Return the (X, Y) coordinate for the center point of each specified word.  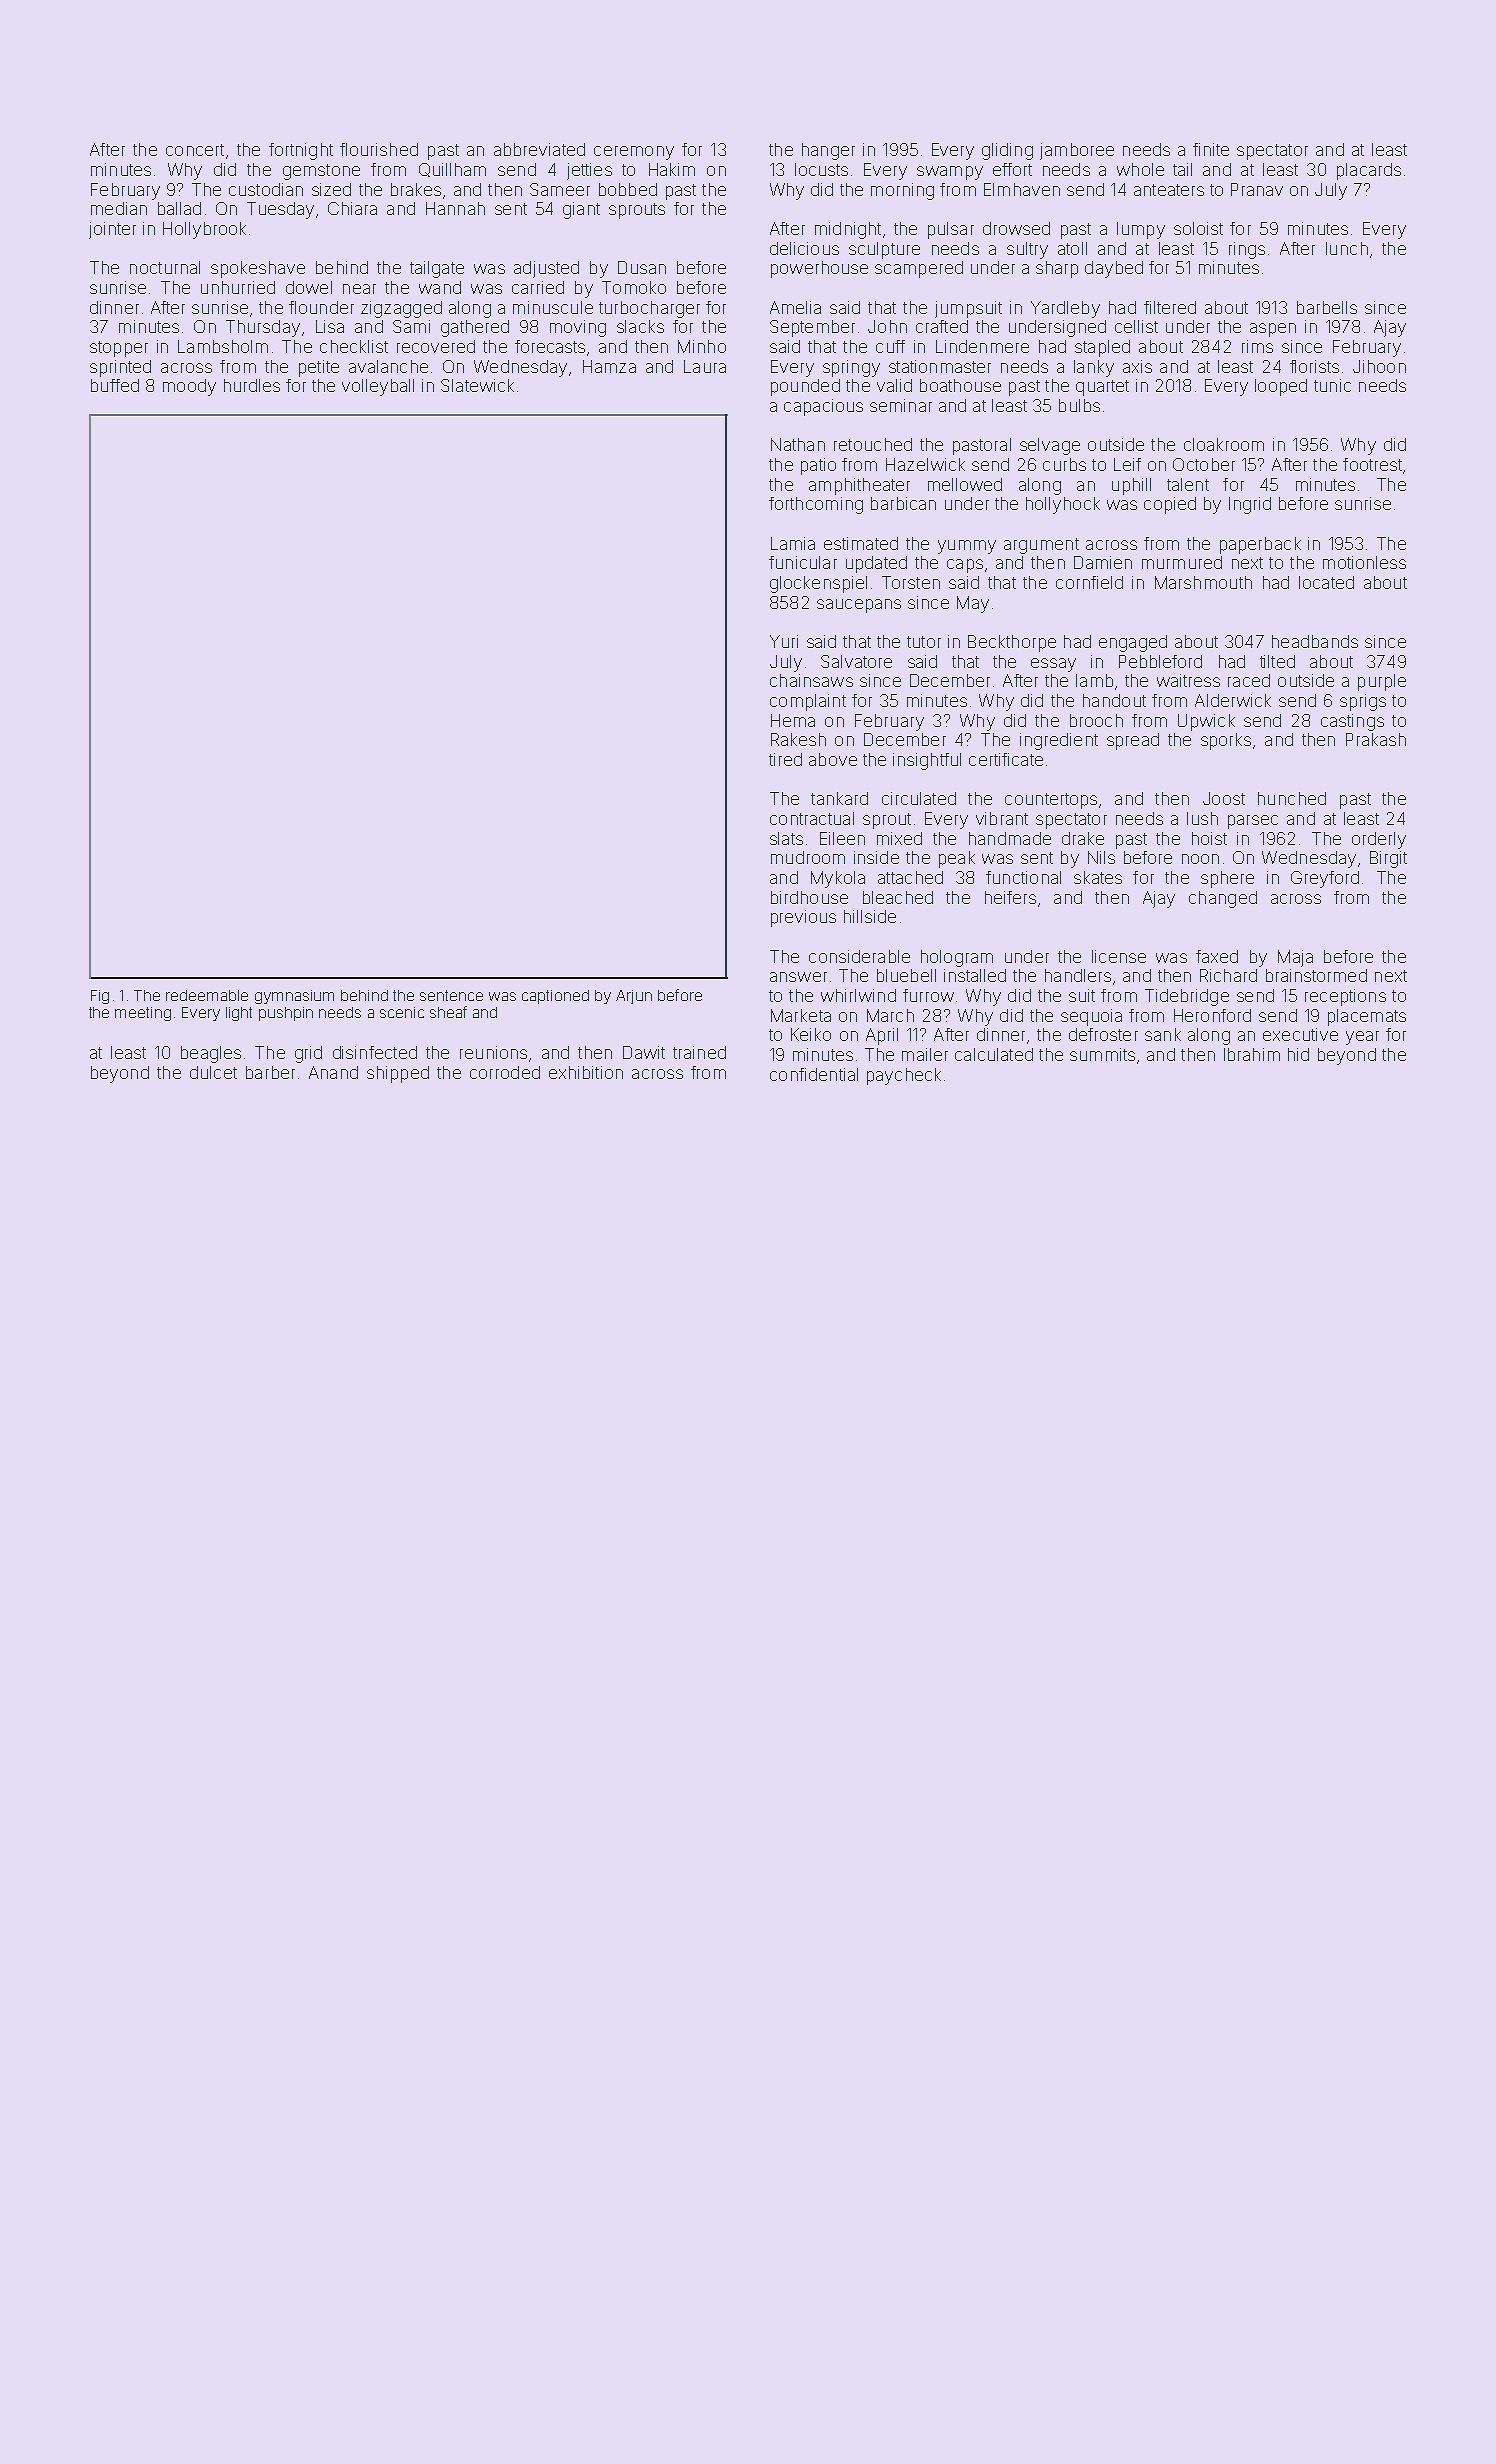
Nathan (798, 444)
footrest (1372, 464)
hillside (870, 916)
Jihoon (1379, 366)
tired (785, 759)
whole (1140, 169)
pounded (805, 387)
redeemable (207, 995)
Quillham (452, 170)
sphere (1227, 879)
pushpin (286, 1014)
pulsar (951, 230)
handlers (1078, 975)
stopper (119, 349)
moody (189, 387)
